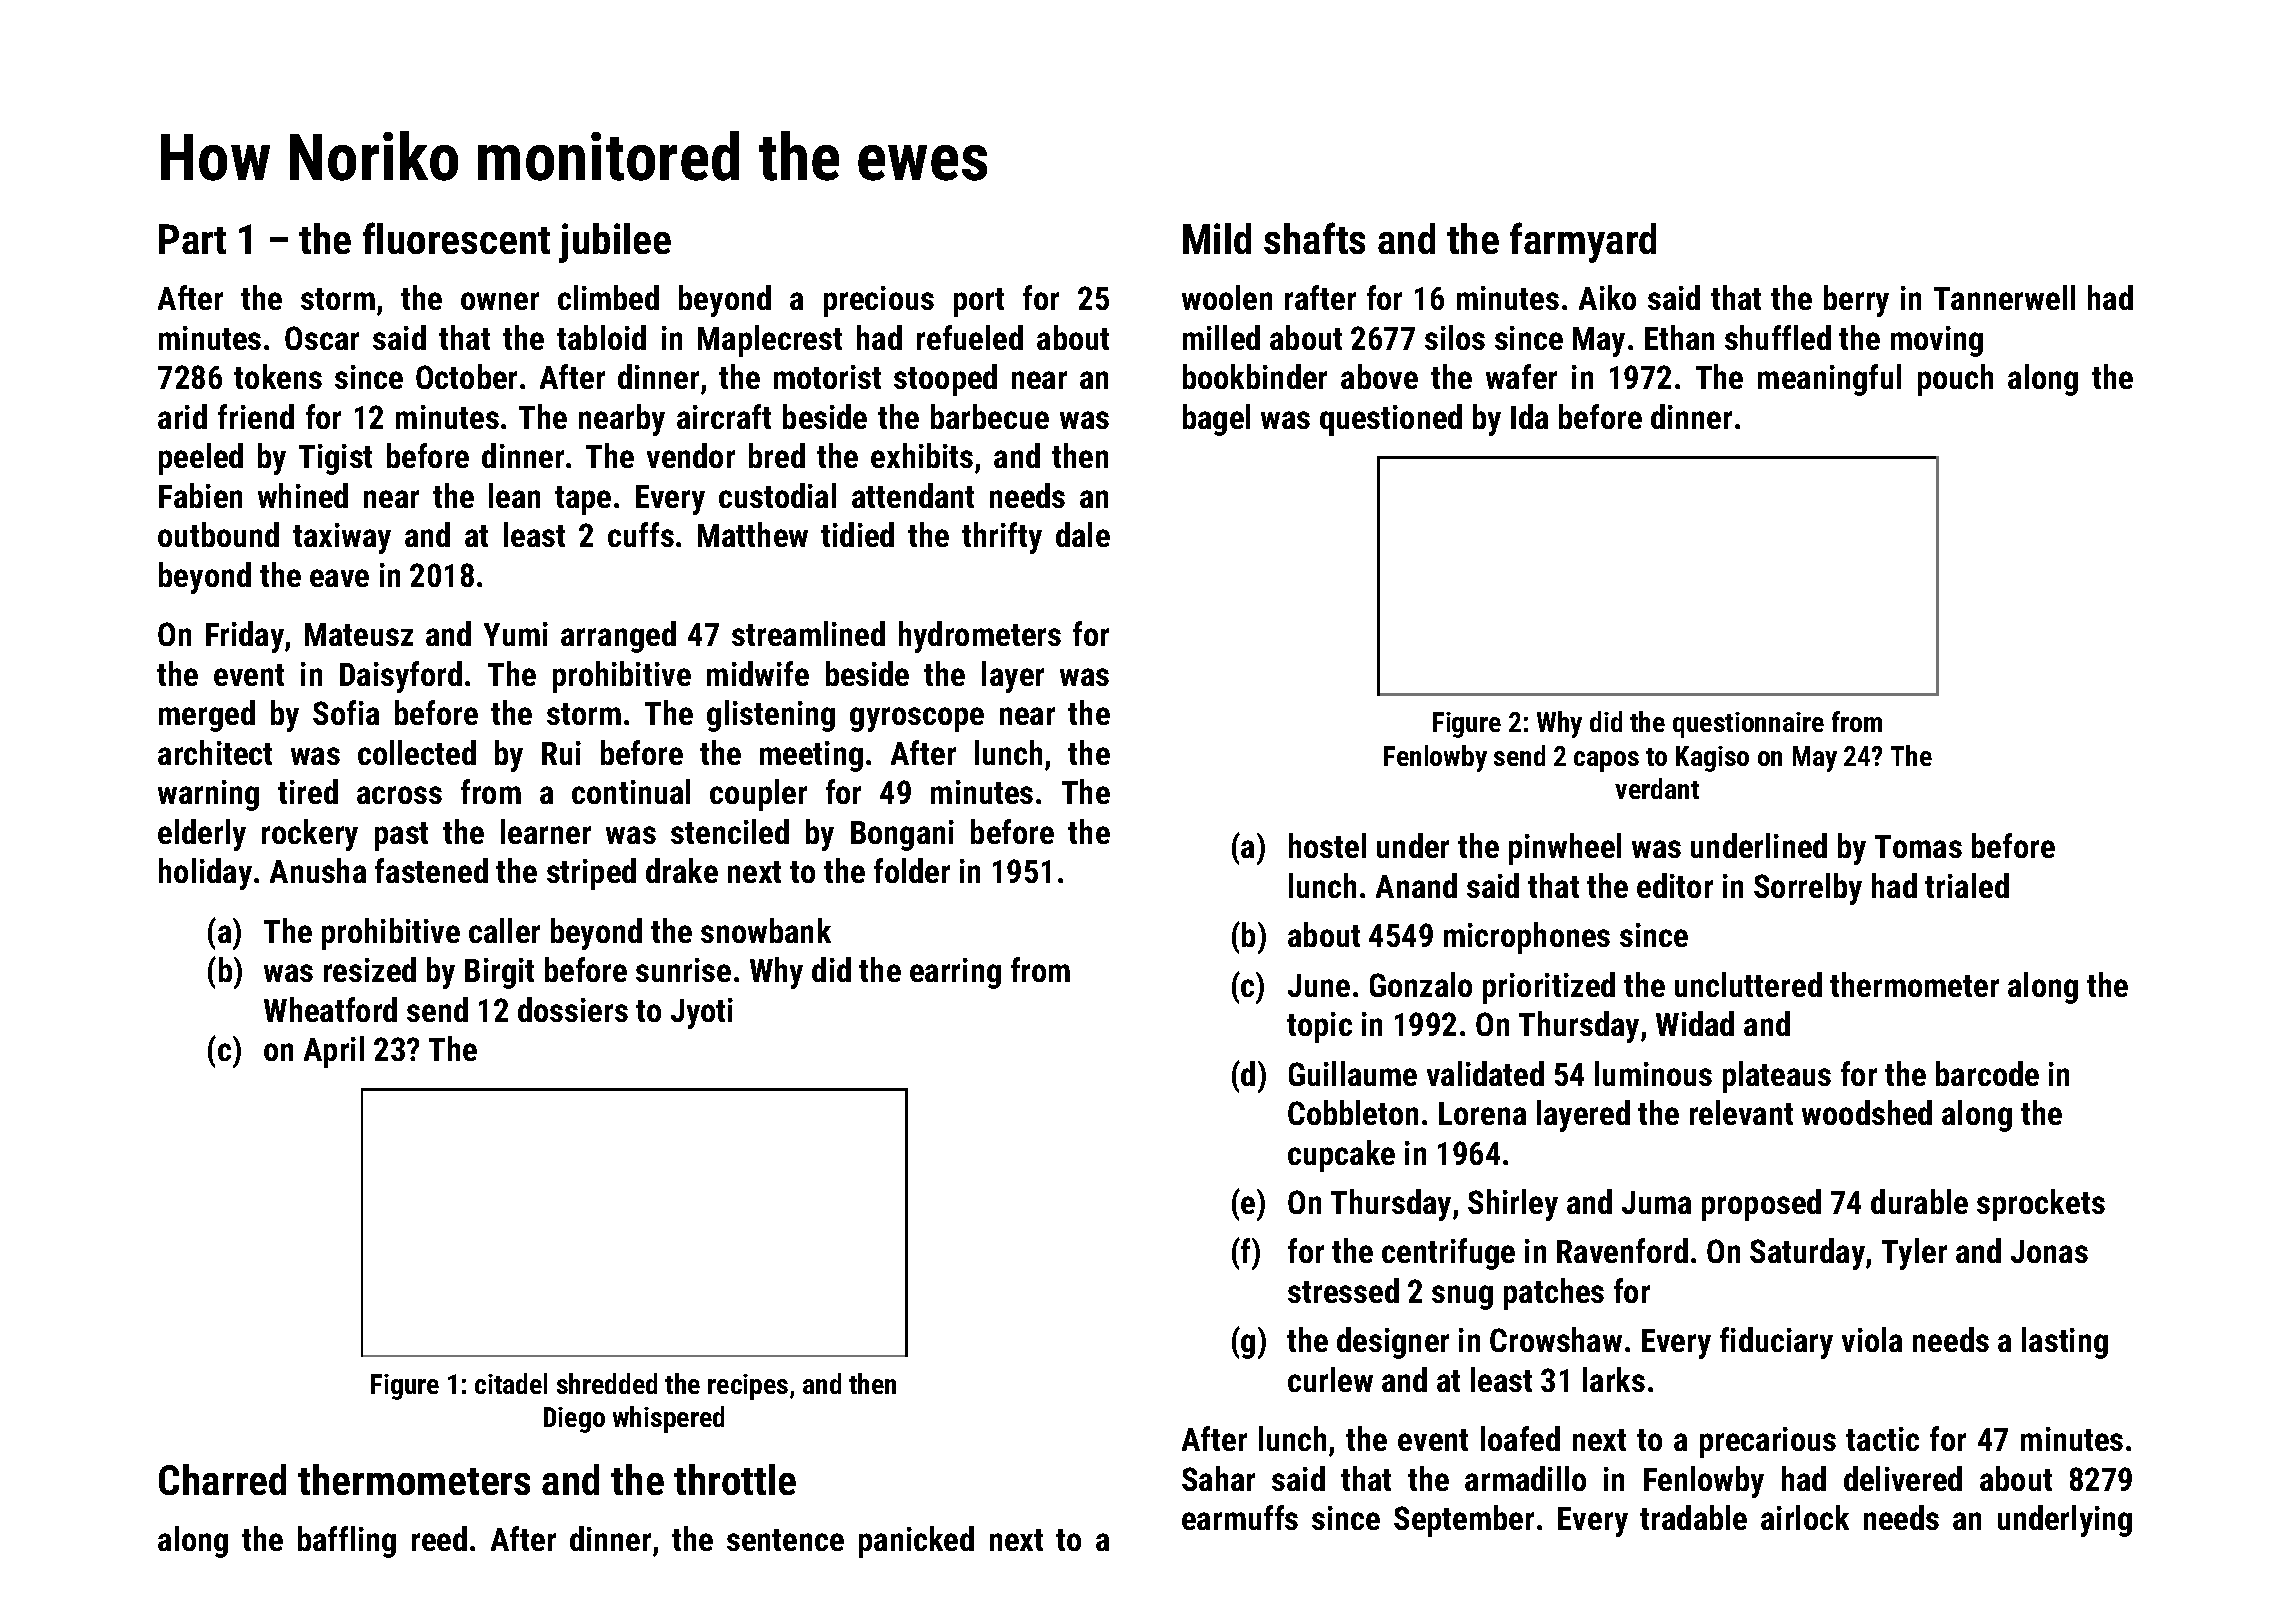 The height and width of the screenshot is (1620, 2292). What do you see at coordinates (205, 874) in the screenshot?
I see `holiday` at bounding box center [205, 874].
